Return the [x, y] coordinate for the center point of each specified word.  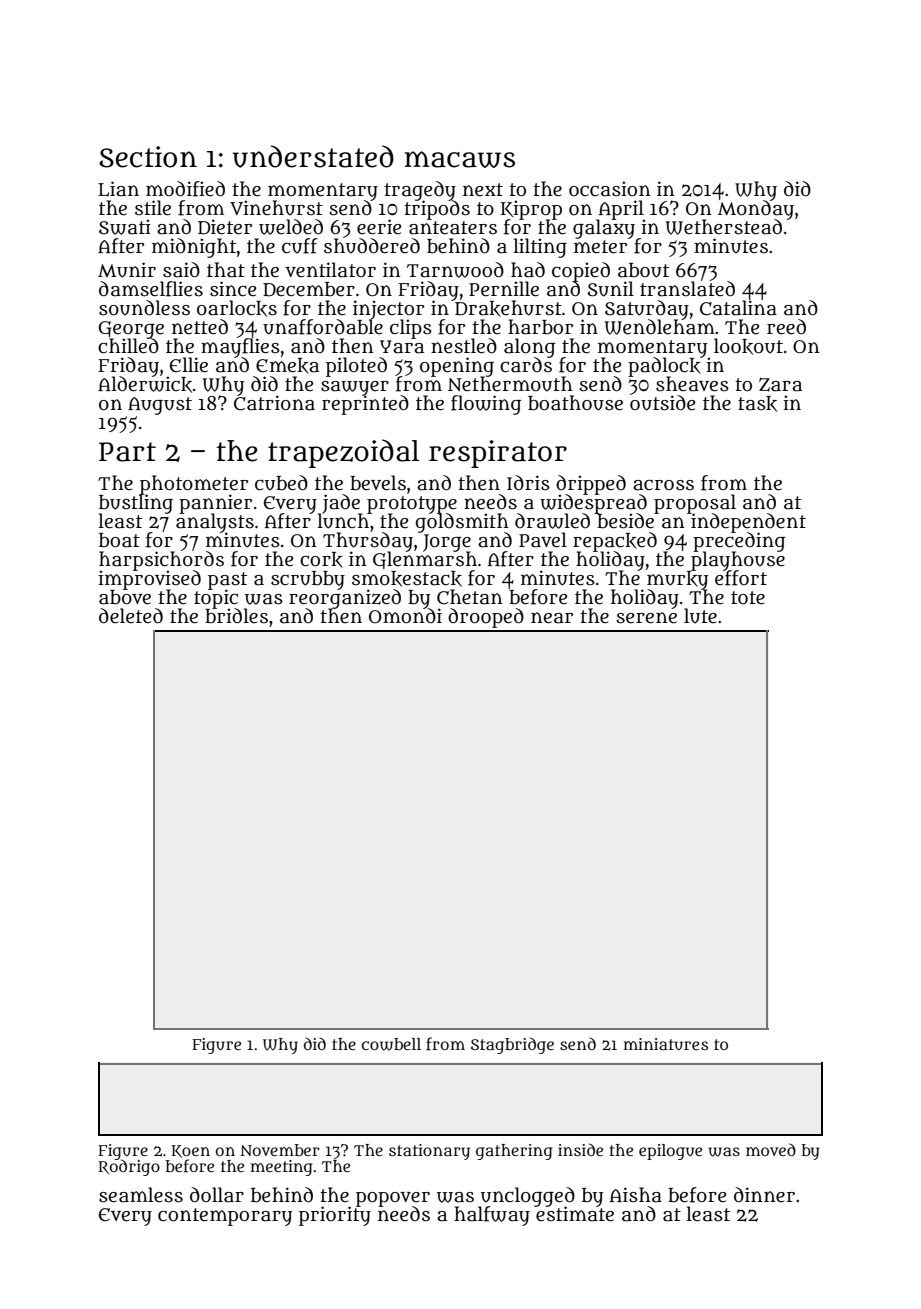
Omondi [405, 616]
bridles [236, 616]
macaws [460, 159]
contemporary [225, 1217]
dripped [591, 485]
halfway [492, 1216]
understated [313, 156]
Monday [756, 209]
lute [700, 616]
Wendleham [660, 327]
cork [321, 560]
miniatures [666, 1044]
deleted [131, 616]
